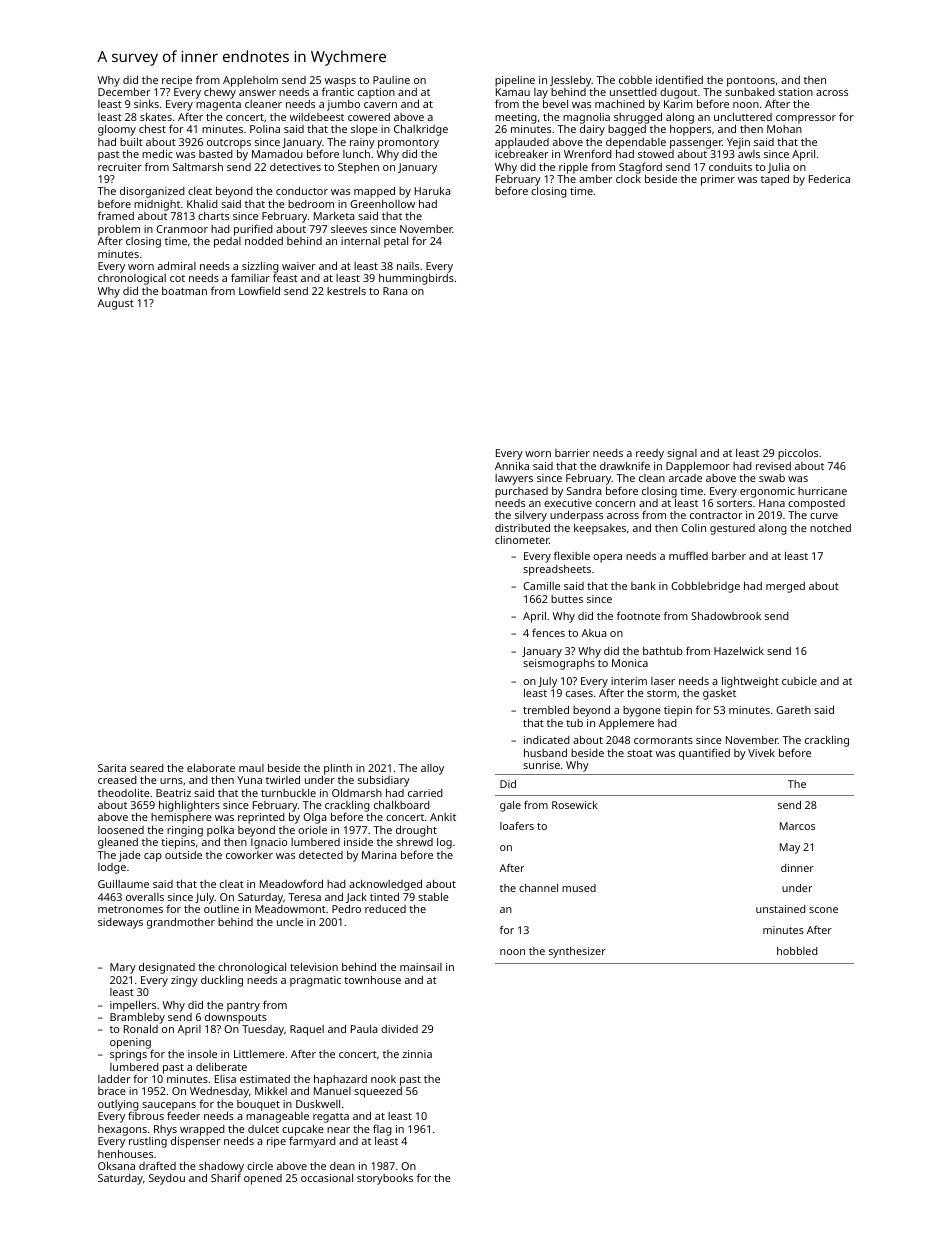 This page has height=1233, width=952. Describe the element at coordinates (250, 81) in the page. I see `Appleholm` at that location.
